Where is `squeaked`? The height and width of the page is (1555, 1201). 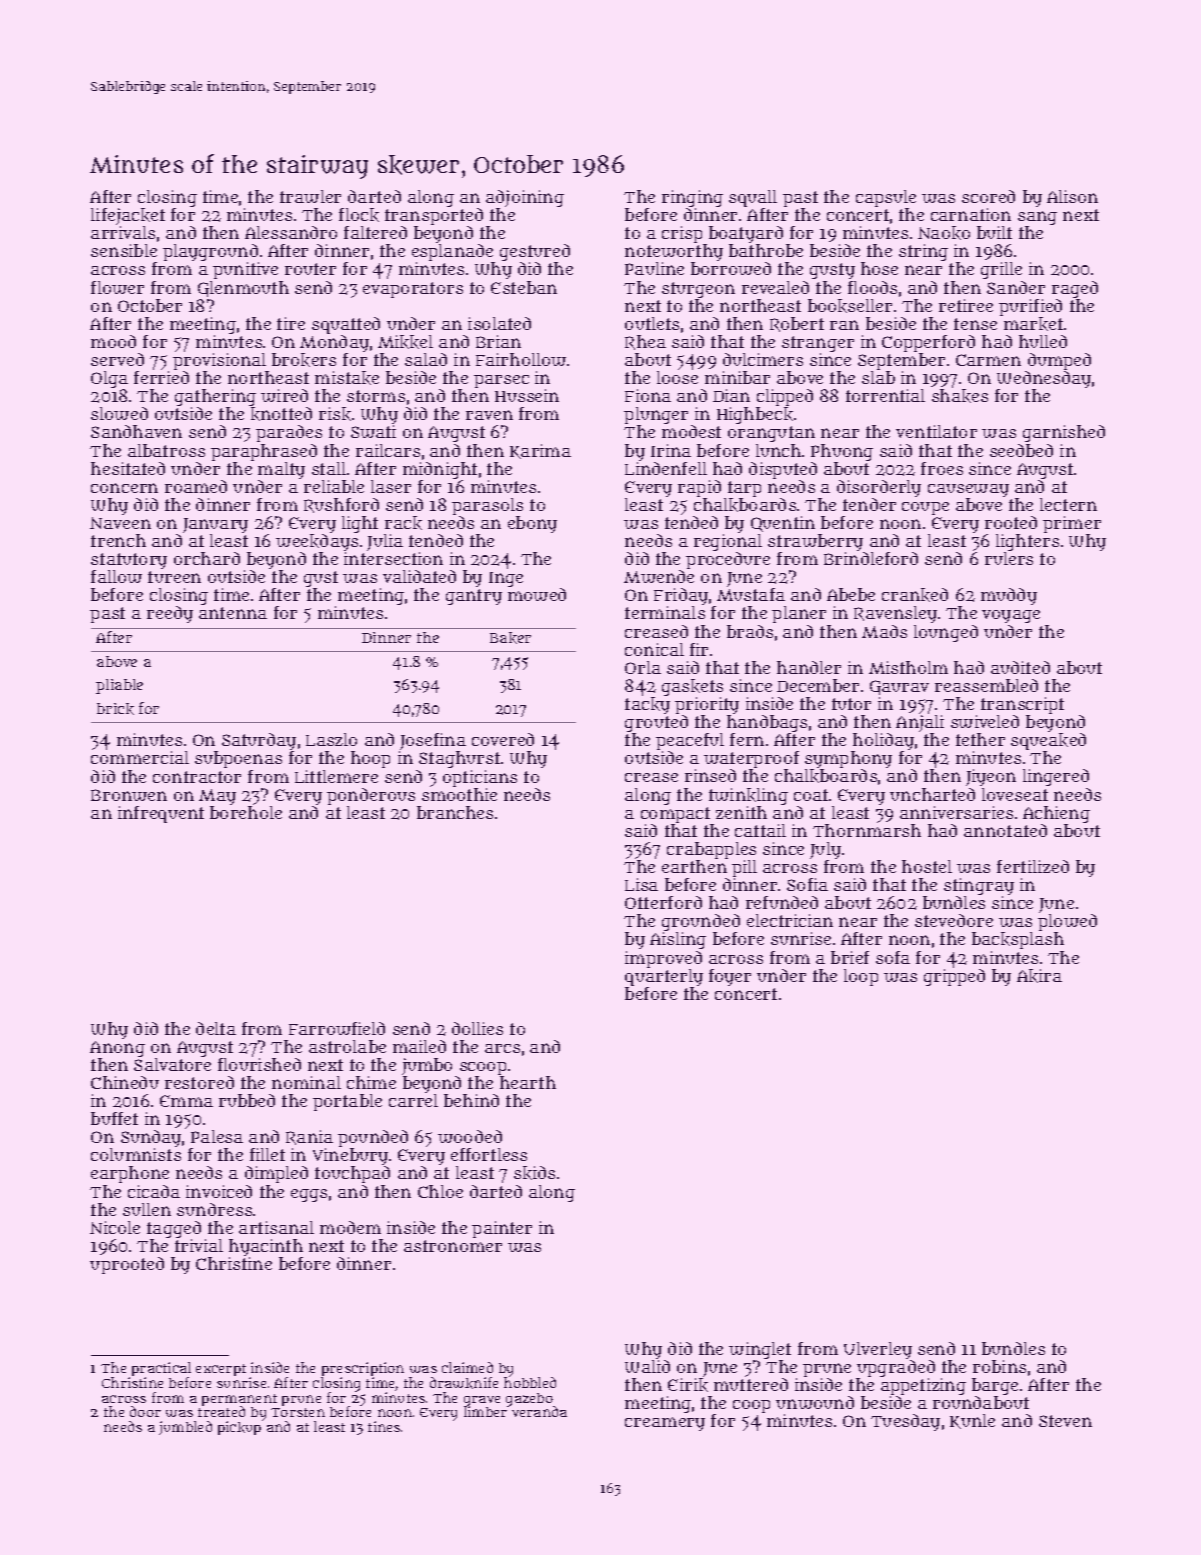 squeaked is located at coordinates (1048, 741).
